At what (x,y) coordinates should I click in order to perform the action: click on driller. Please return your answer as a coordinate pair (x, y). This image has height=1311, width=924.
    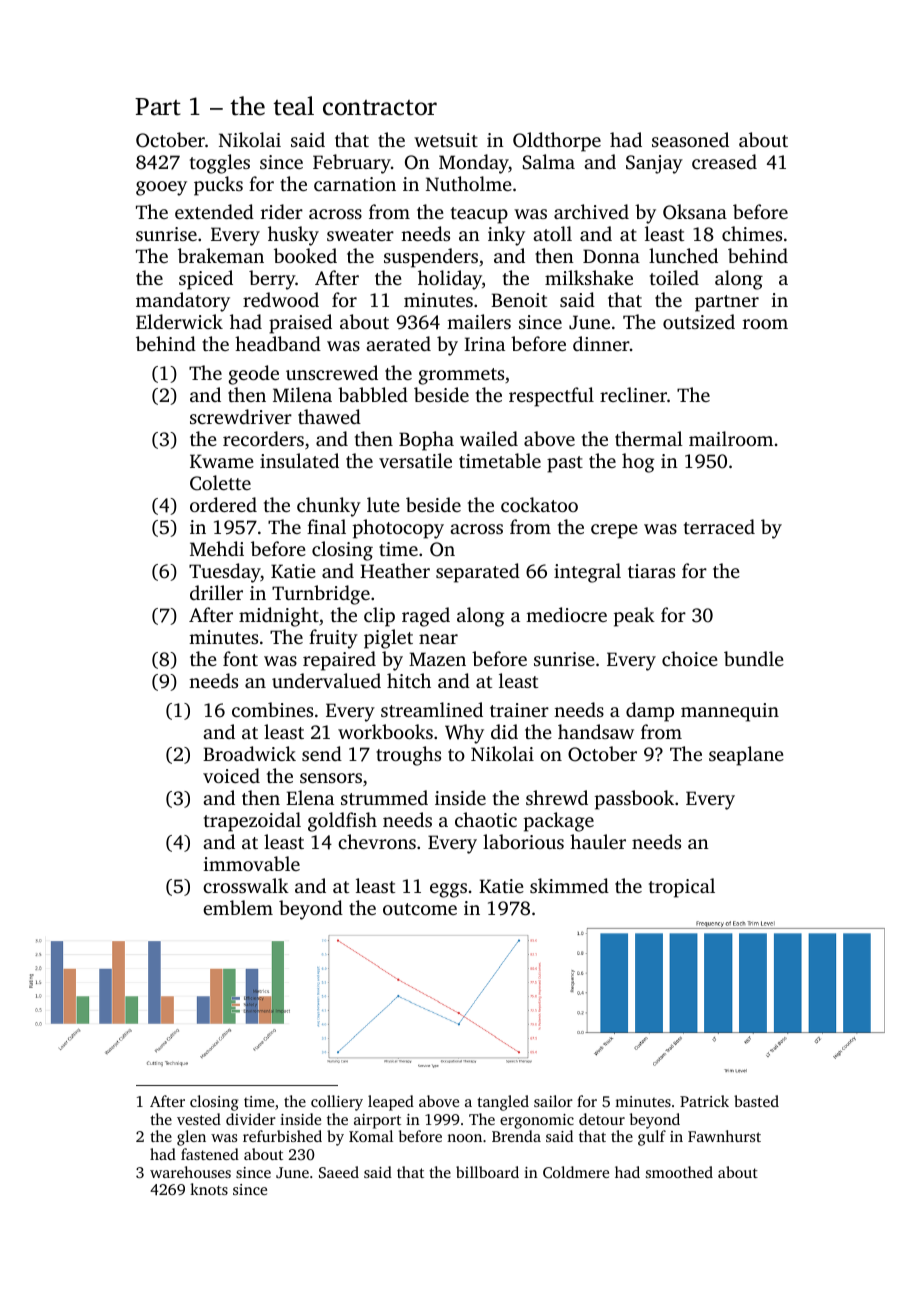
    Looking at the image, I should click on (216, 592).
